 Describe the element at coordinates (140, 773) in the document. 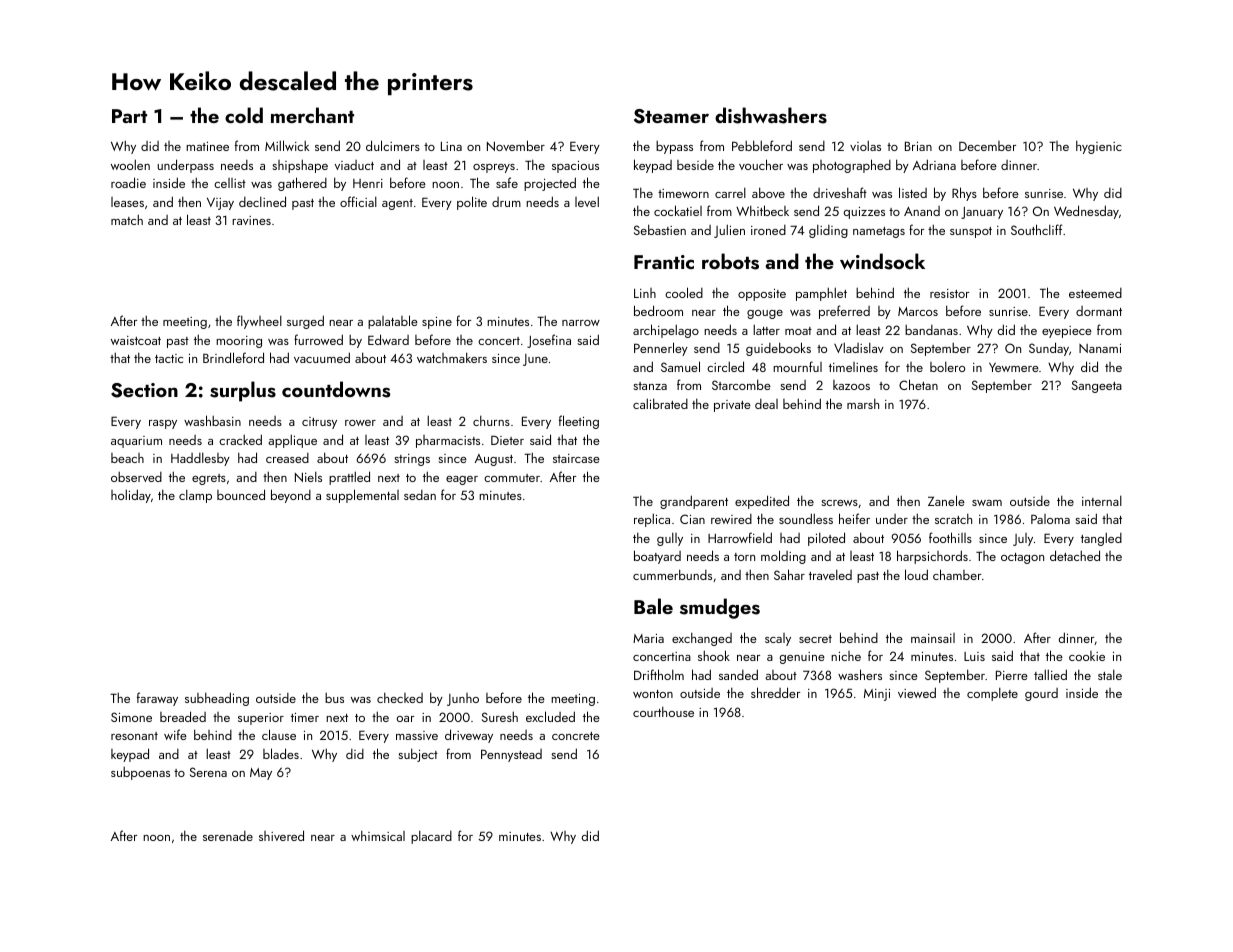

I see `subpoenas` at that location.
